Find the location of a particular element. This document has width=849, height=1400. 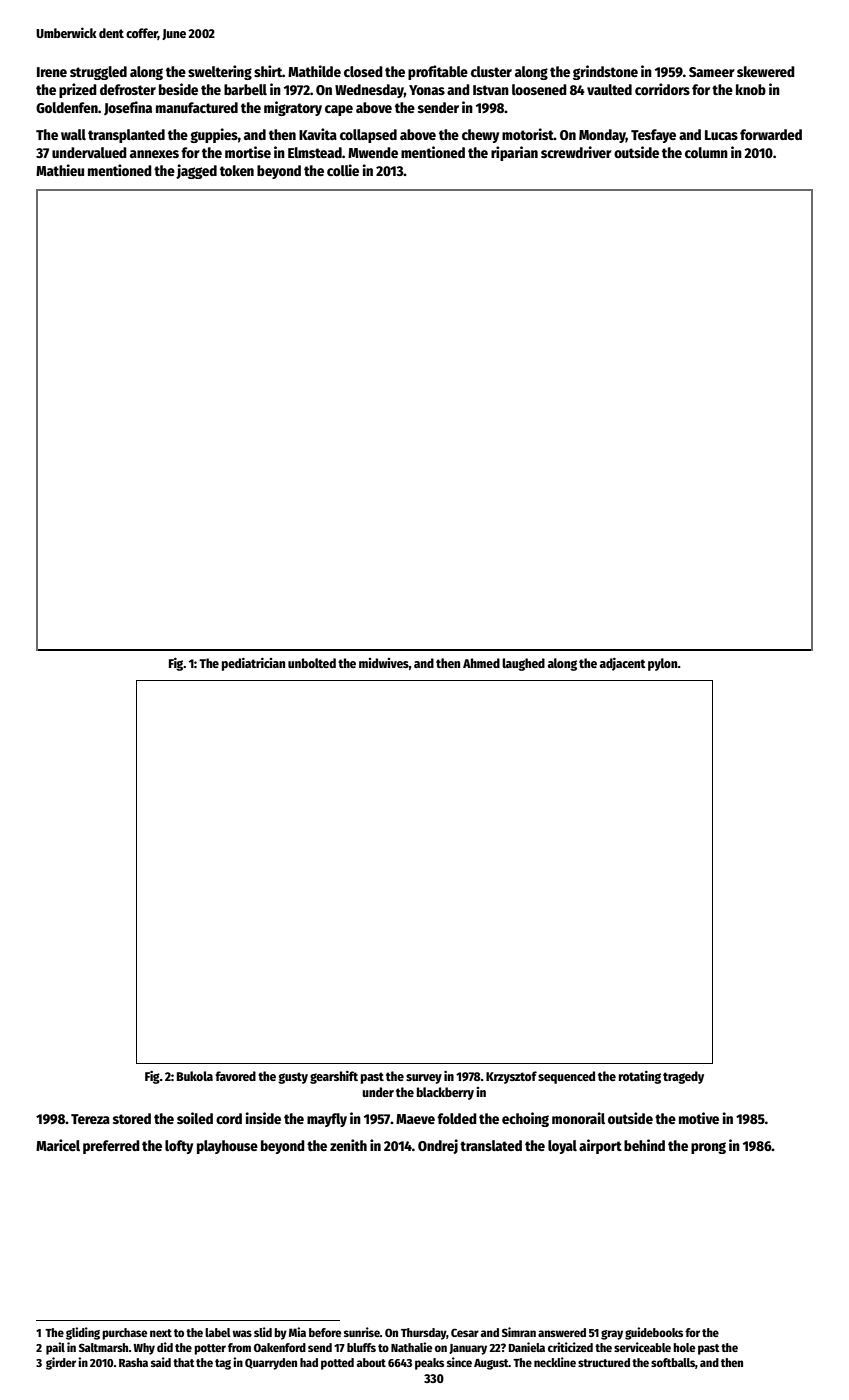

forwarded is located at coordinates (771, 134).
